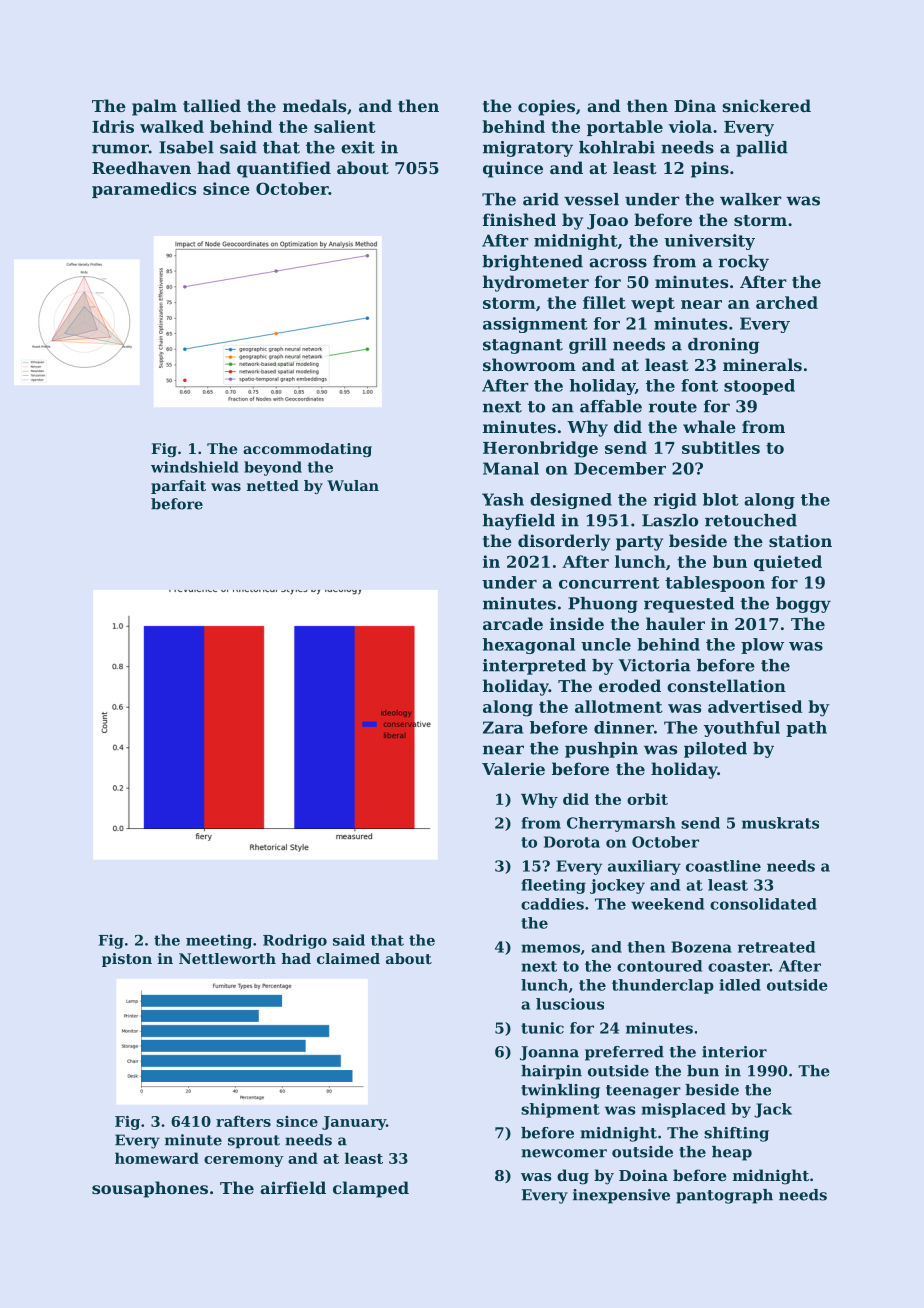 Image resolution: width=924 pixels, height=1308 pixels. I want to click on snickered, so click(767, 105).
